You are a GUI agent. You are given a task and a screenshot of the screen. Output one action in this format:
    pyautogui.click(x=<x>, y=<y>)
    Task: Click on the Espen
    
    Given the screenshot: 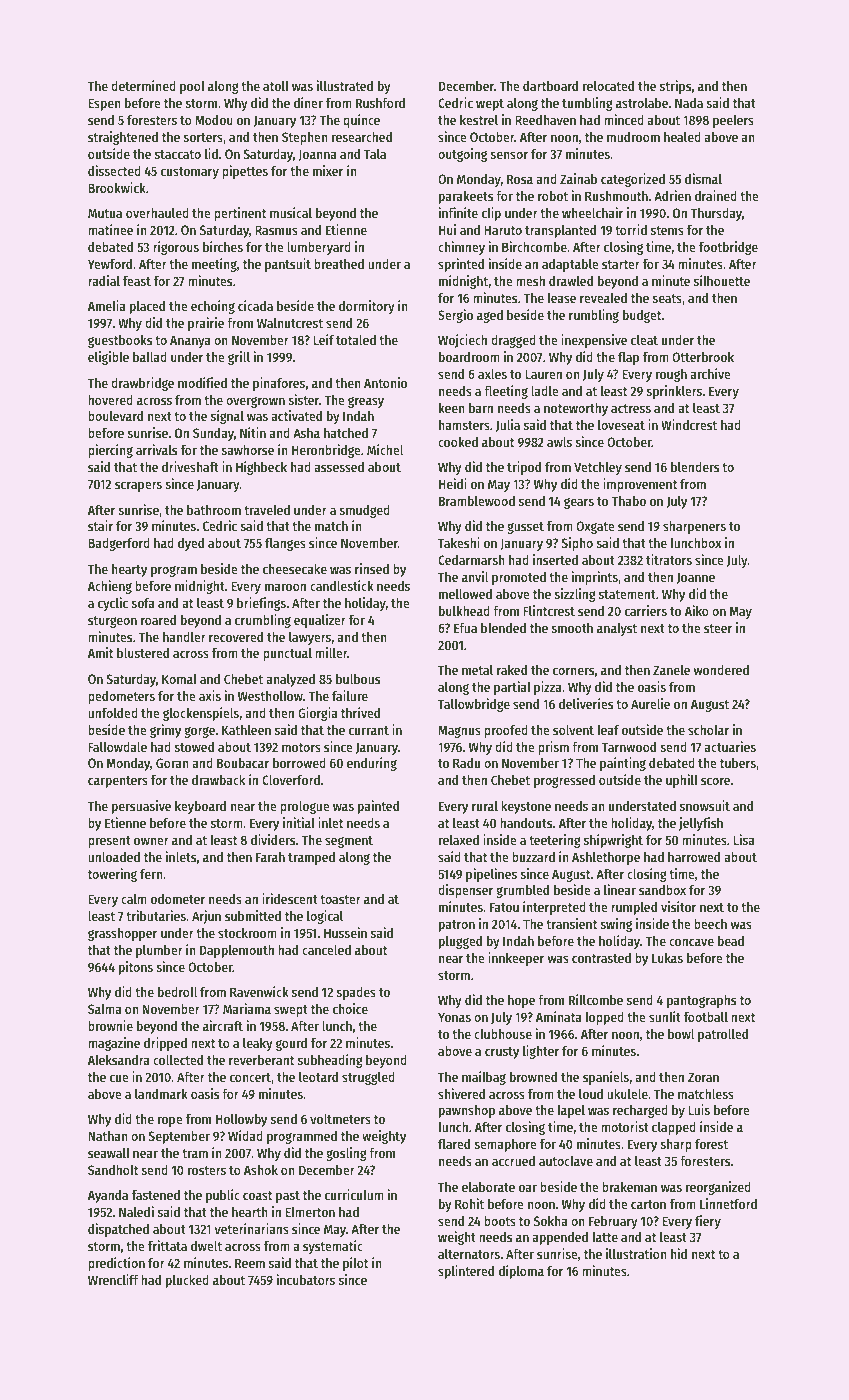 What is the action you would take?
    pyautogui.click(x=104, y=104)
